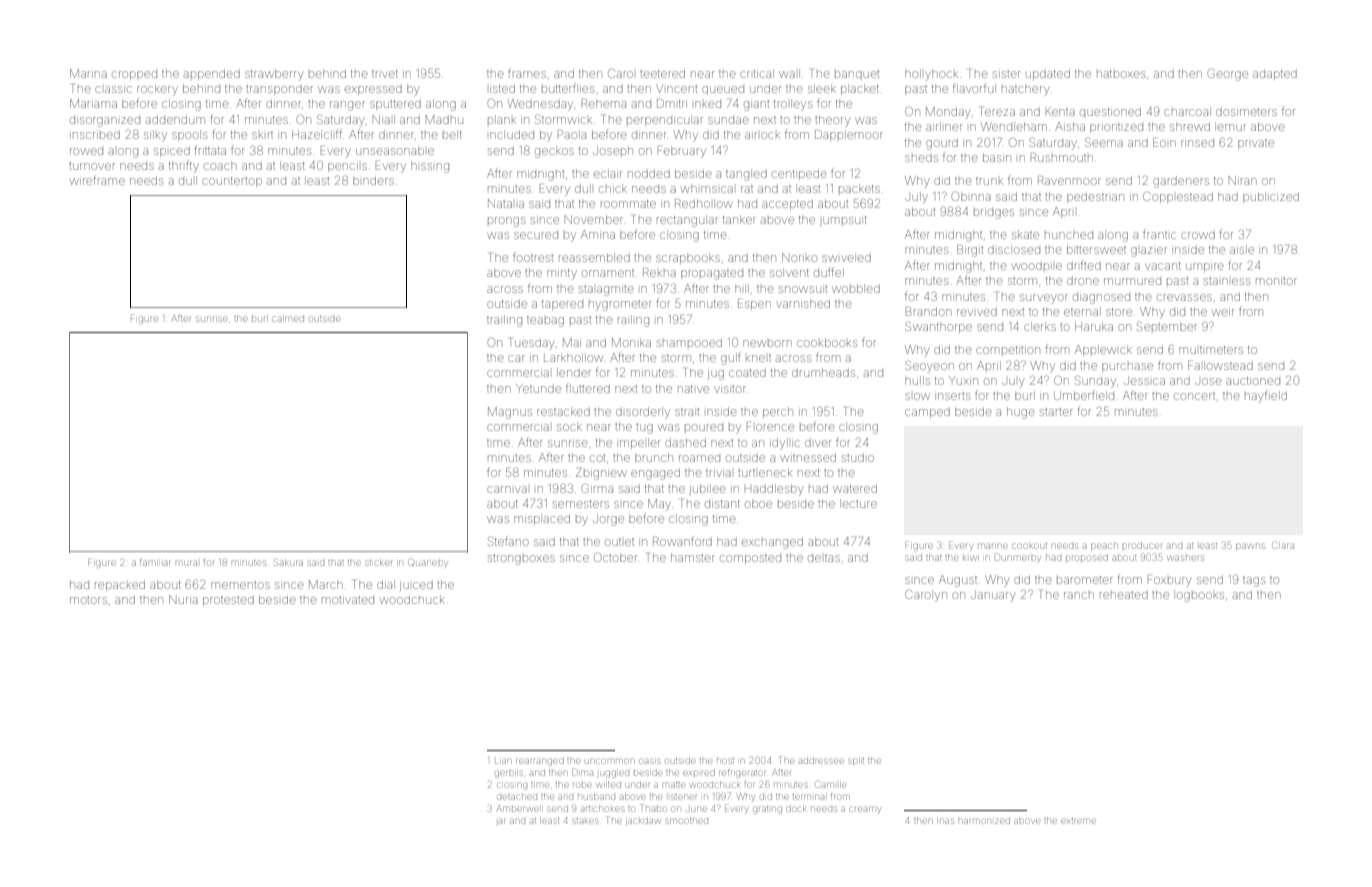 This screenshot has height=887, width=1372. What do you see at coordinates (97, 180) in the screenshot?
I see `wireframe` at bounding box center [97, 180].
